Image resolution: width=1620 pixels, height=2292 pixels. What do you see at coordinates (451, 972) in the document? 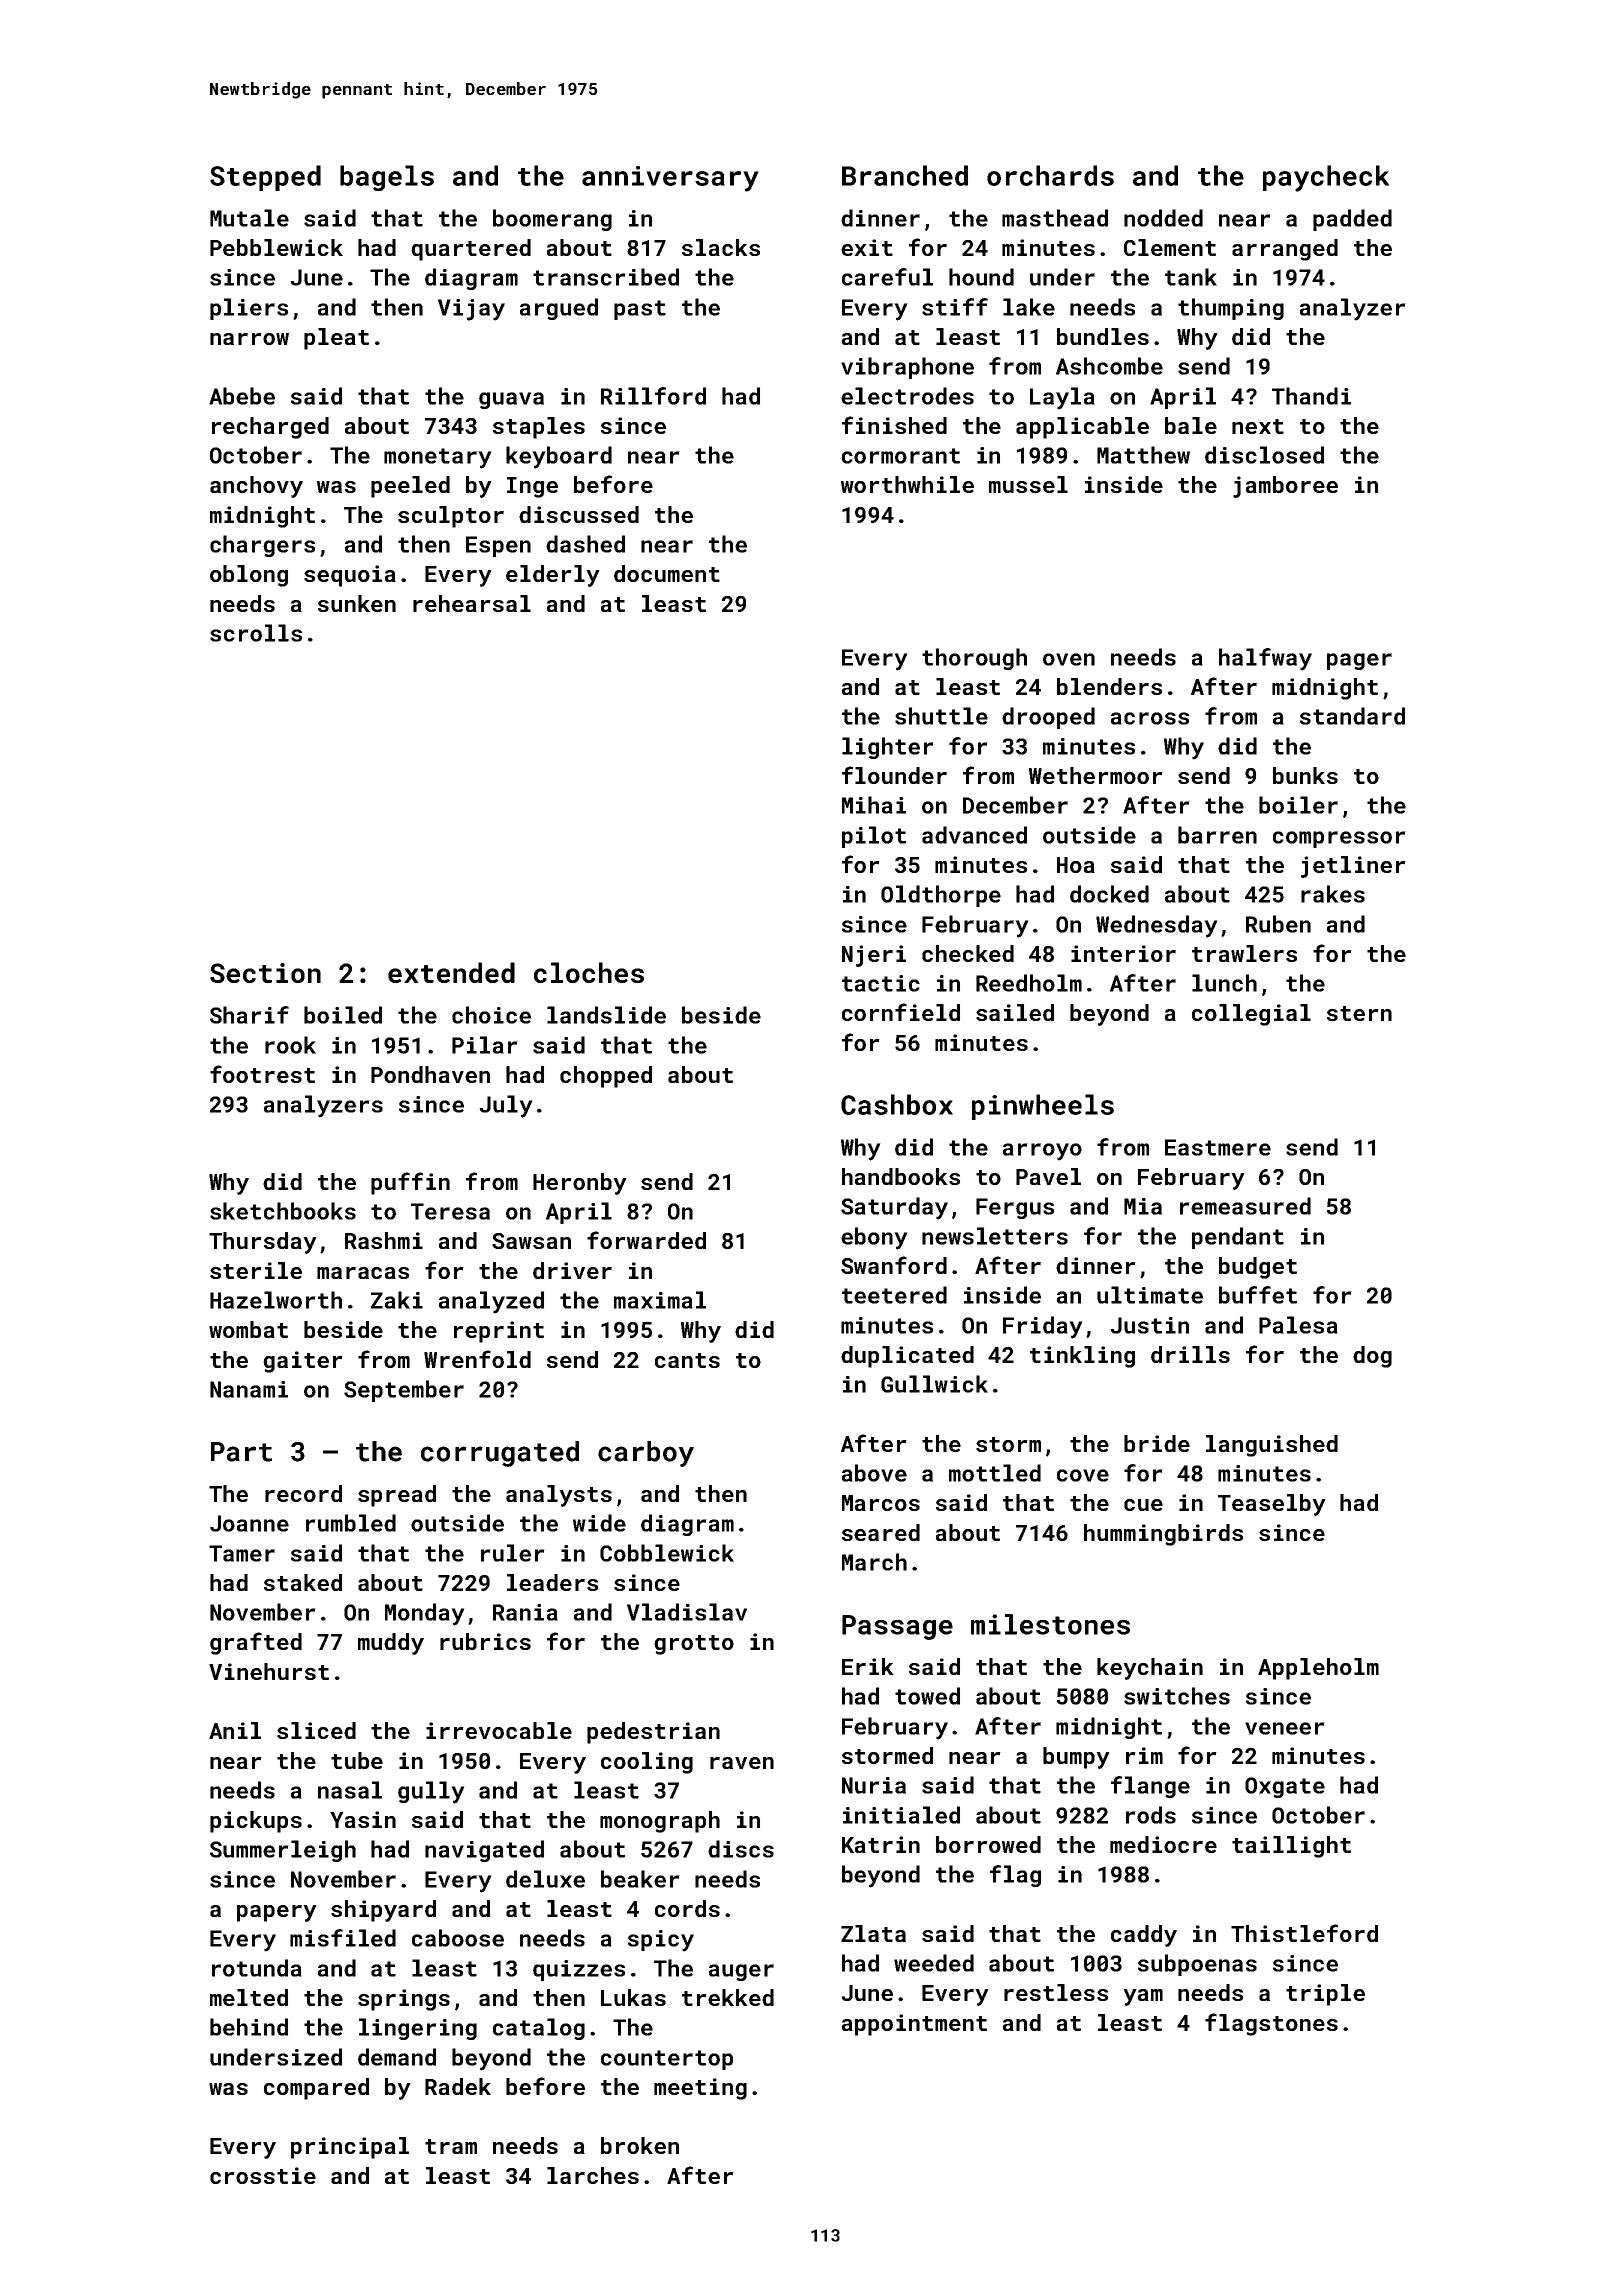
I see `extended` at bounding box center [451, 972].
